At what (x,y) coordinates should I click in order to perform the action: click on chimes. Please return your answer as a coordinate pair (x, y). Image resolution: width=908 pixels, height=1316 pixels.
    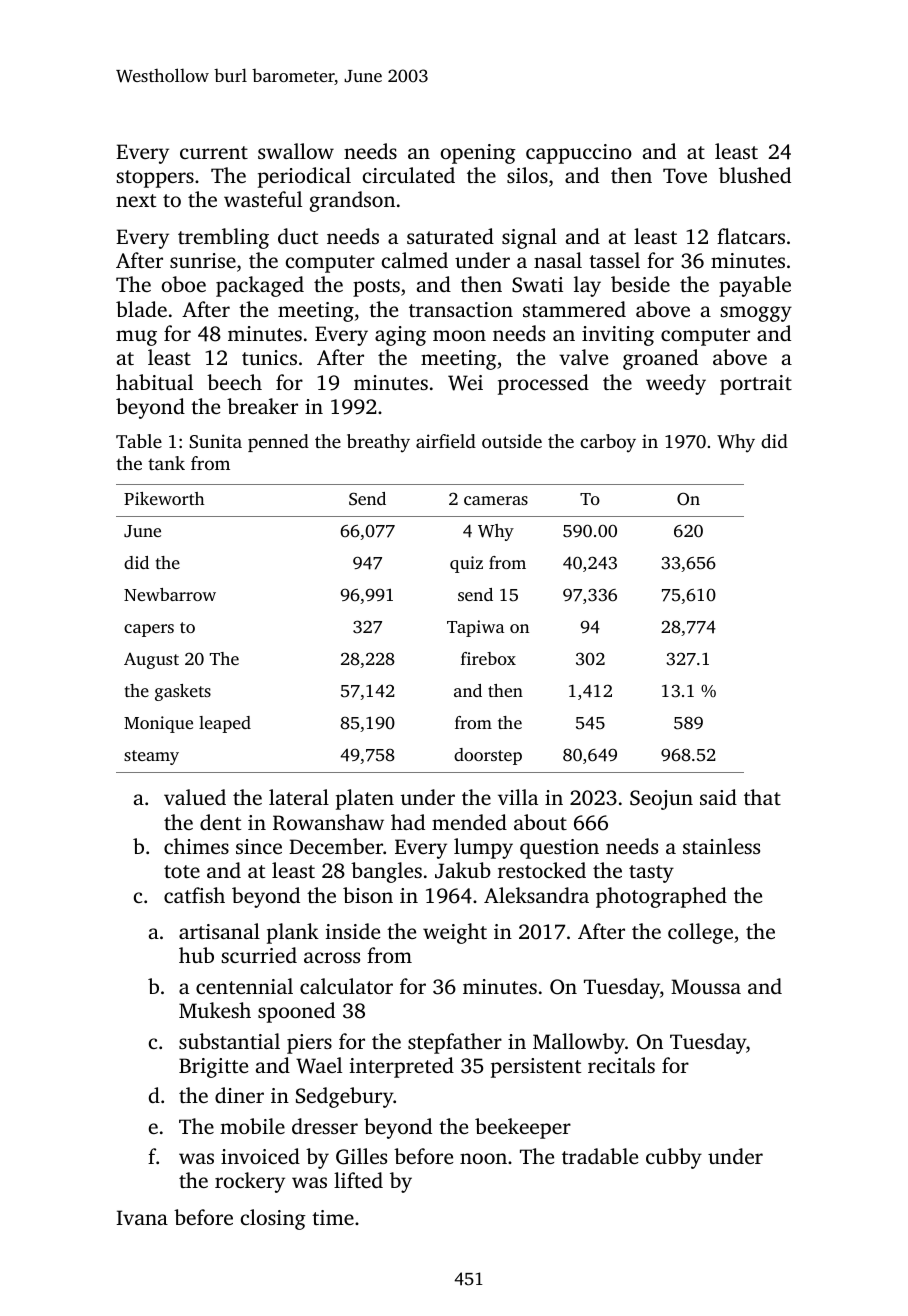
    Looking at the image, I should click on (196, 846).
